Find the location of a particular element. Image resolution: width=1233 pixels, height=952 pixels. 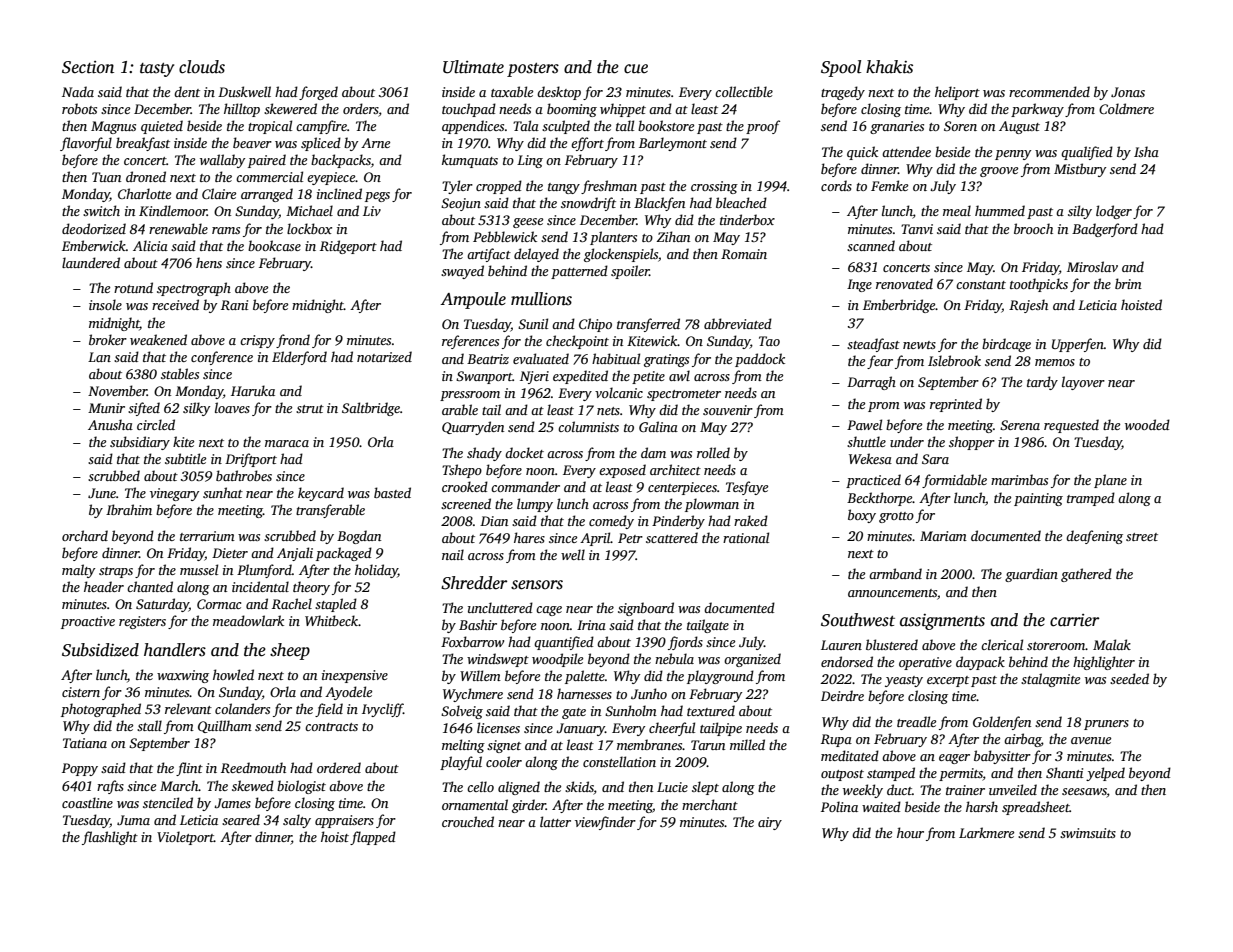

signet is located at coordinates (504, 746).
